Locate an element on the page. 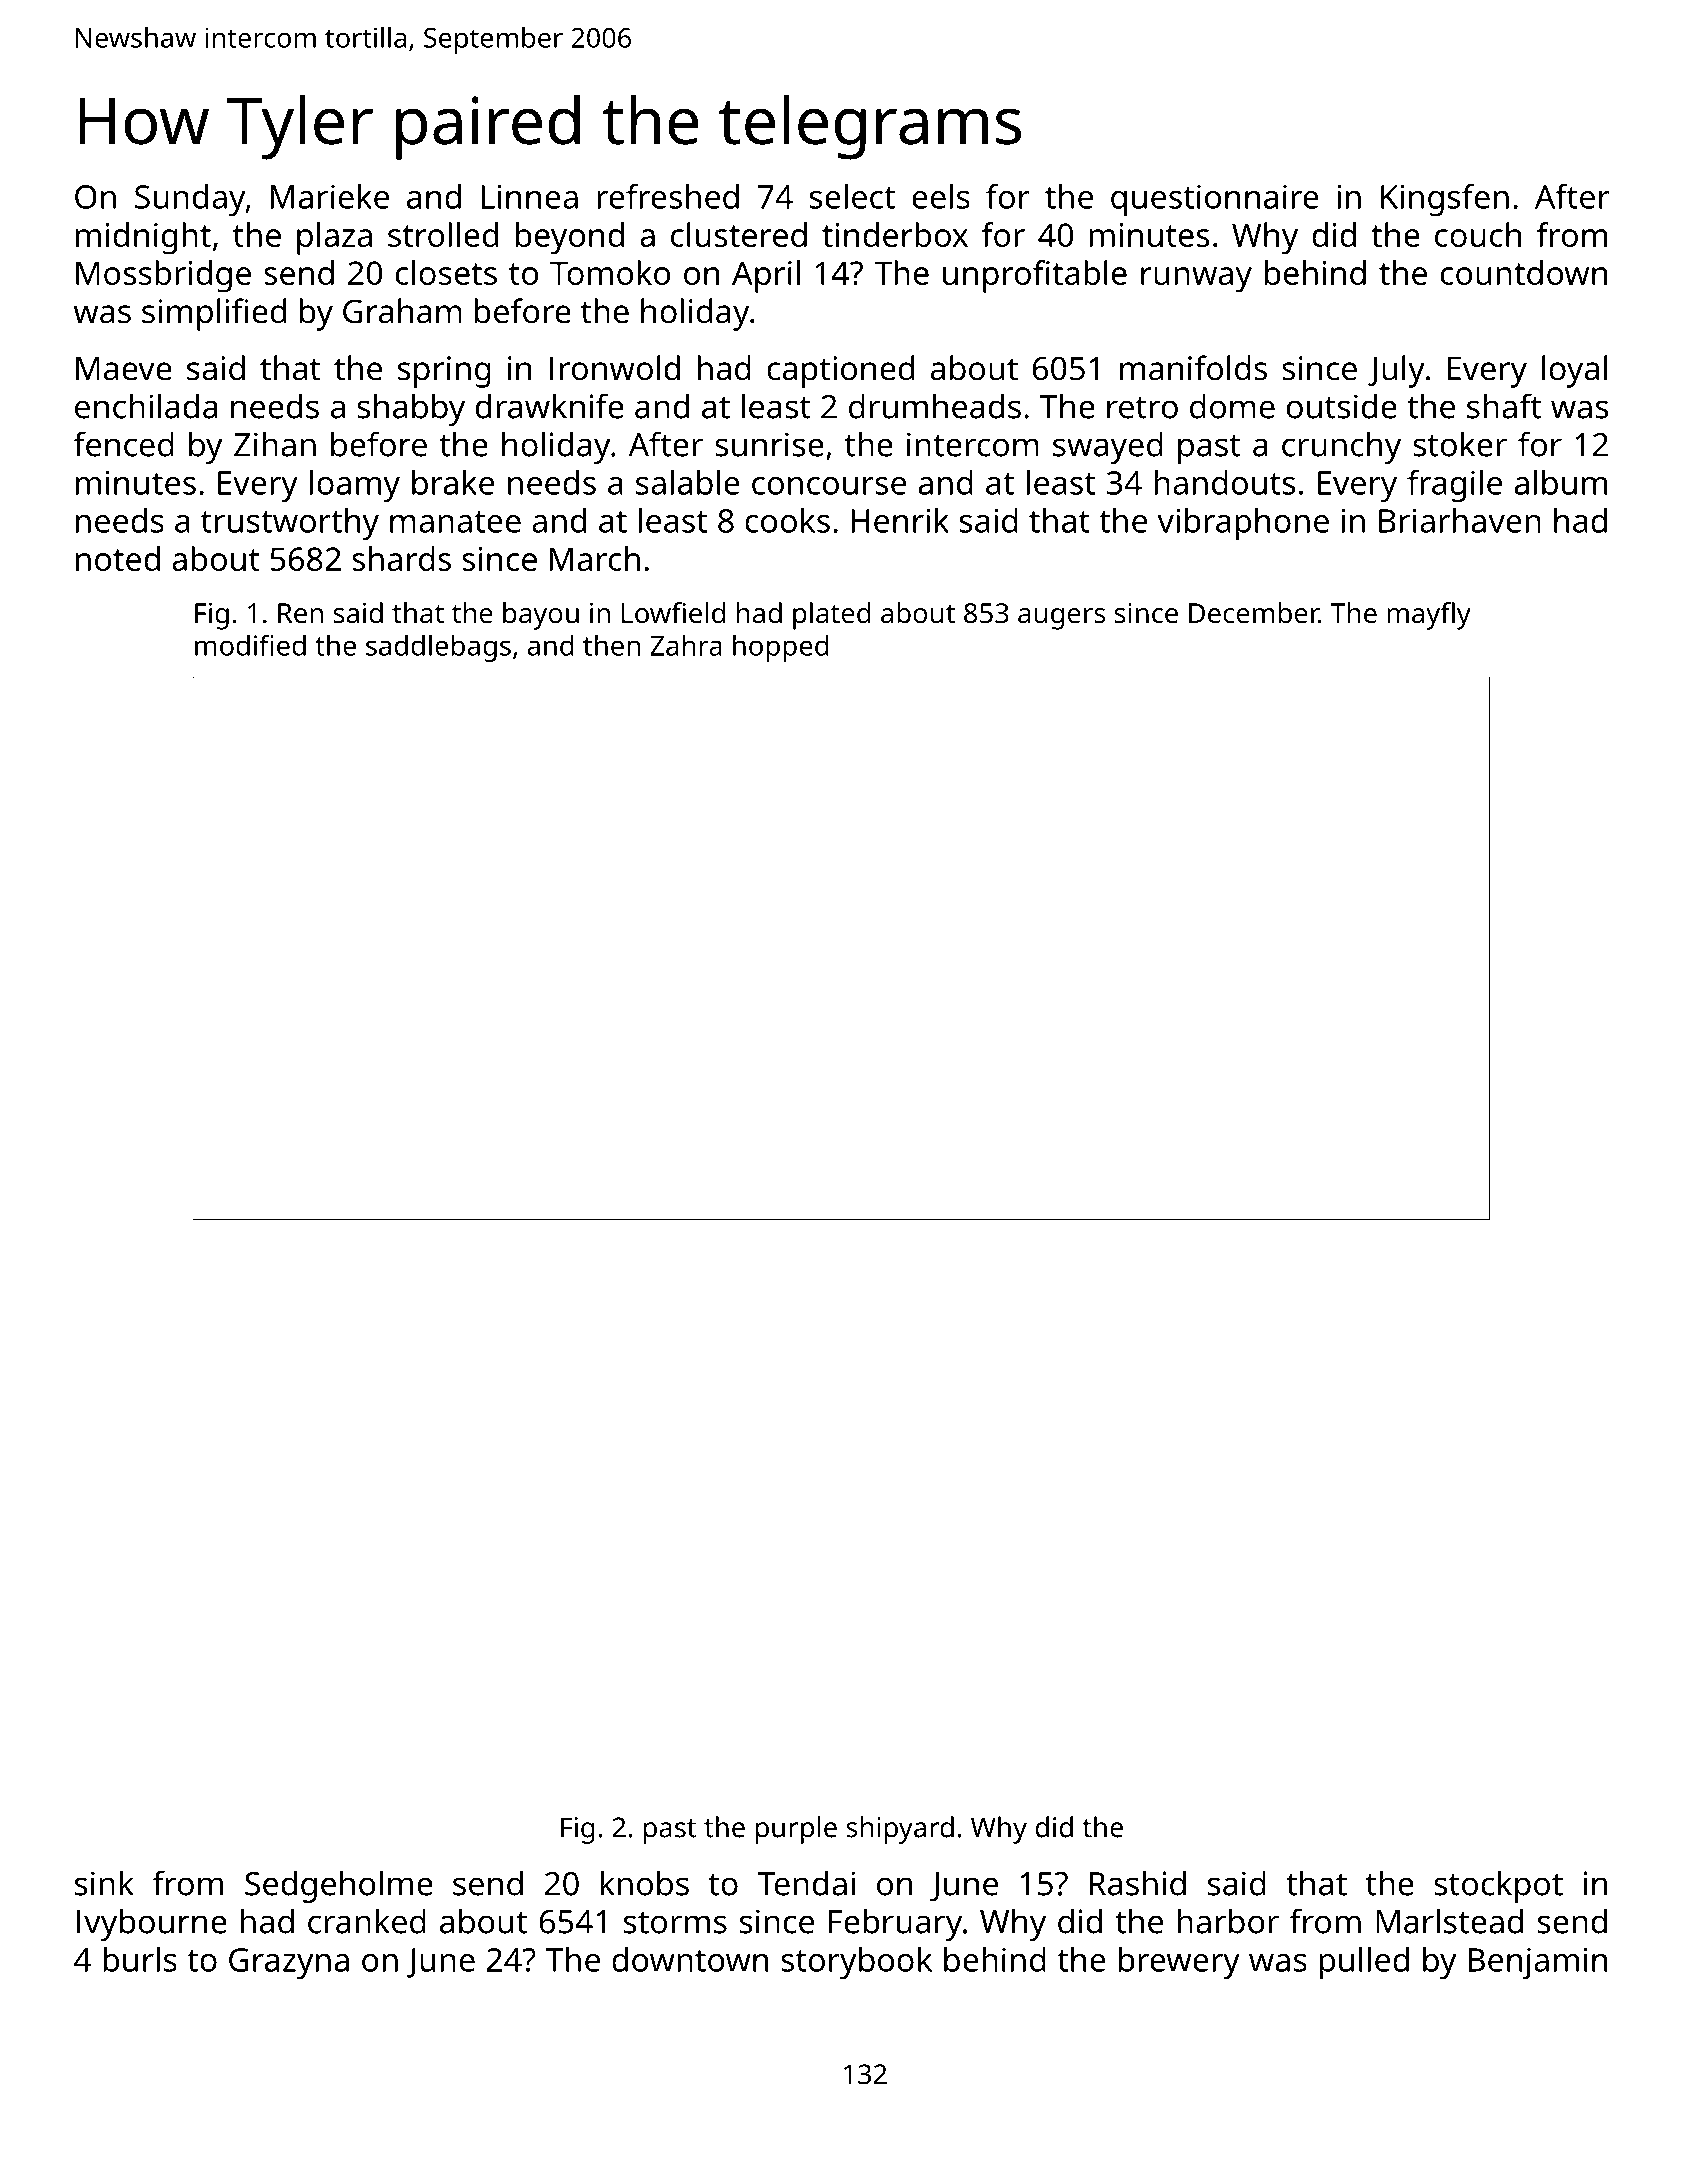 This page has width=1683, height=2178. mayfly is located at coordinates (1429, 616).
